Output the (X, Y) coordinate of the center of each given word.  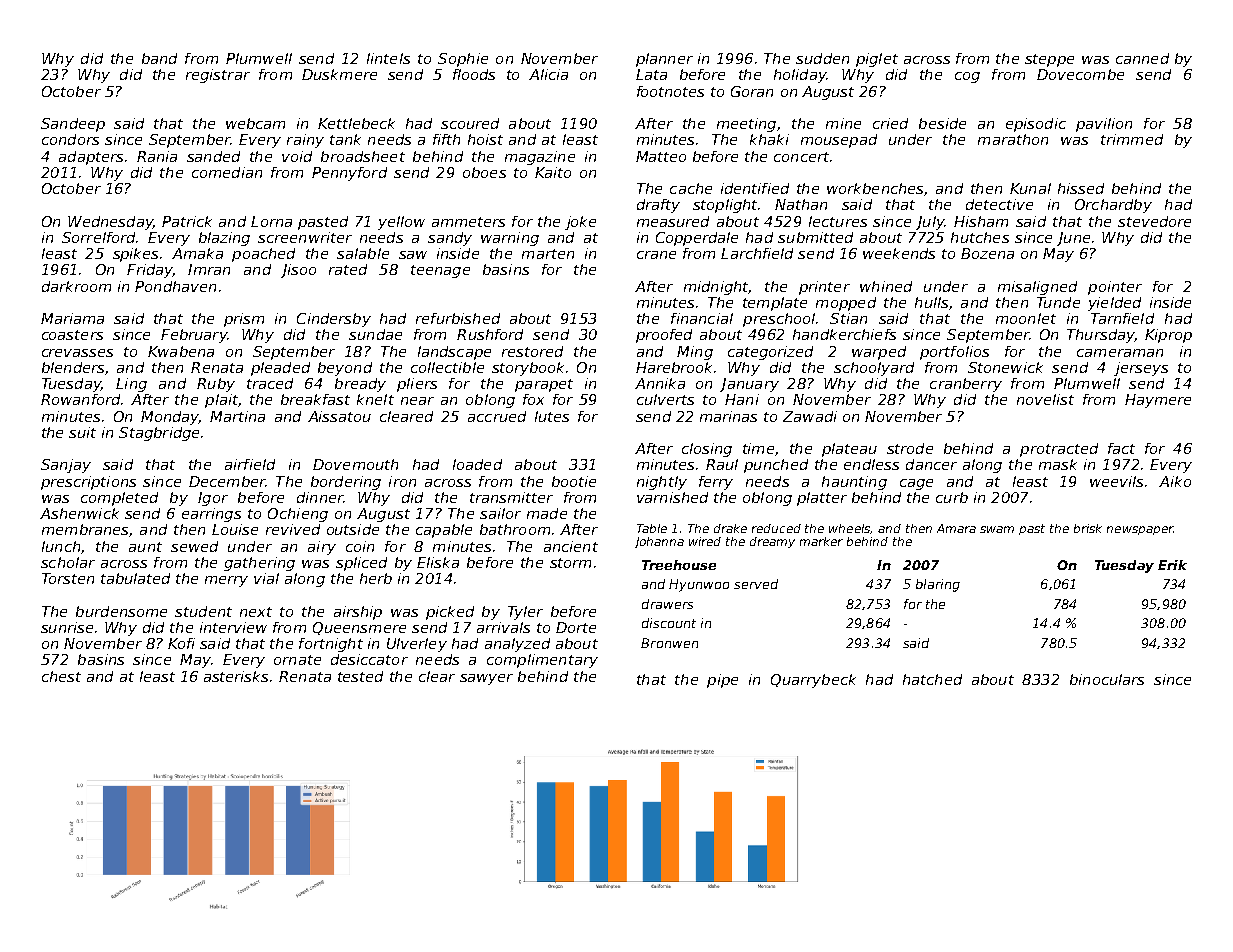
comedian (227, 172)
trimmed (1132, 139)
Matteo (661, 156)
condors (70, 139)
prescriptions (88, 483)
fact (1121, 448)
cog (967, 77)
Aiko (1175, 481)
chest (61, 676)
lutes (552, 416)
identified (755, 188)
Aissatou (339, 416)
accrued (497, 416)
